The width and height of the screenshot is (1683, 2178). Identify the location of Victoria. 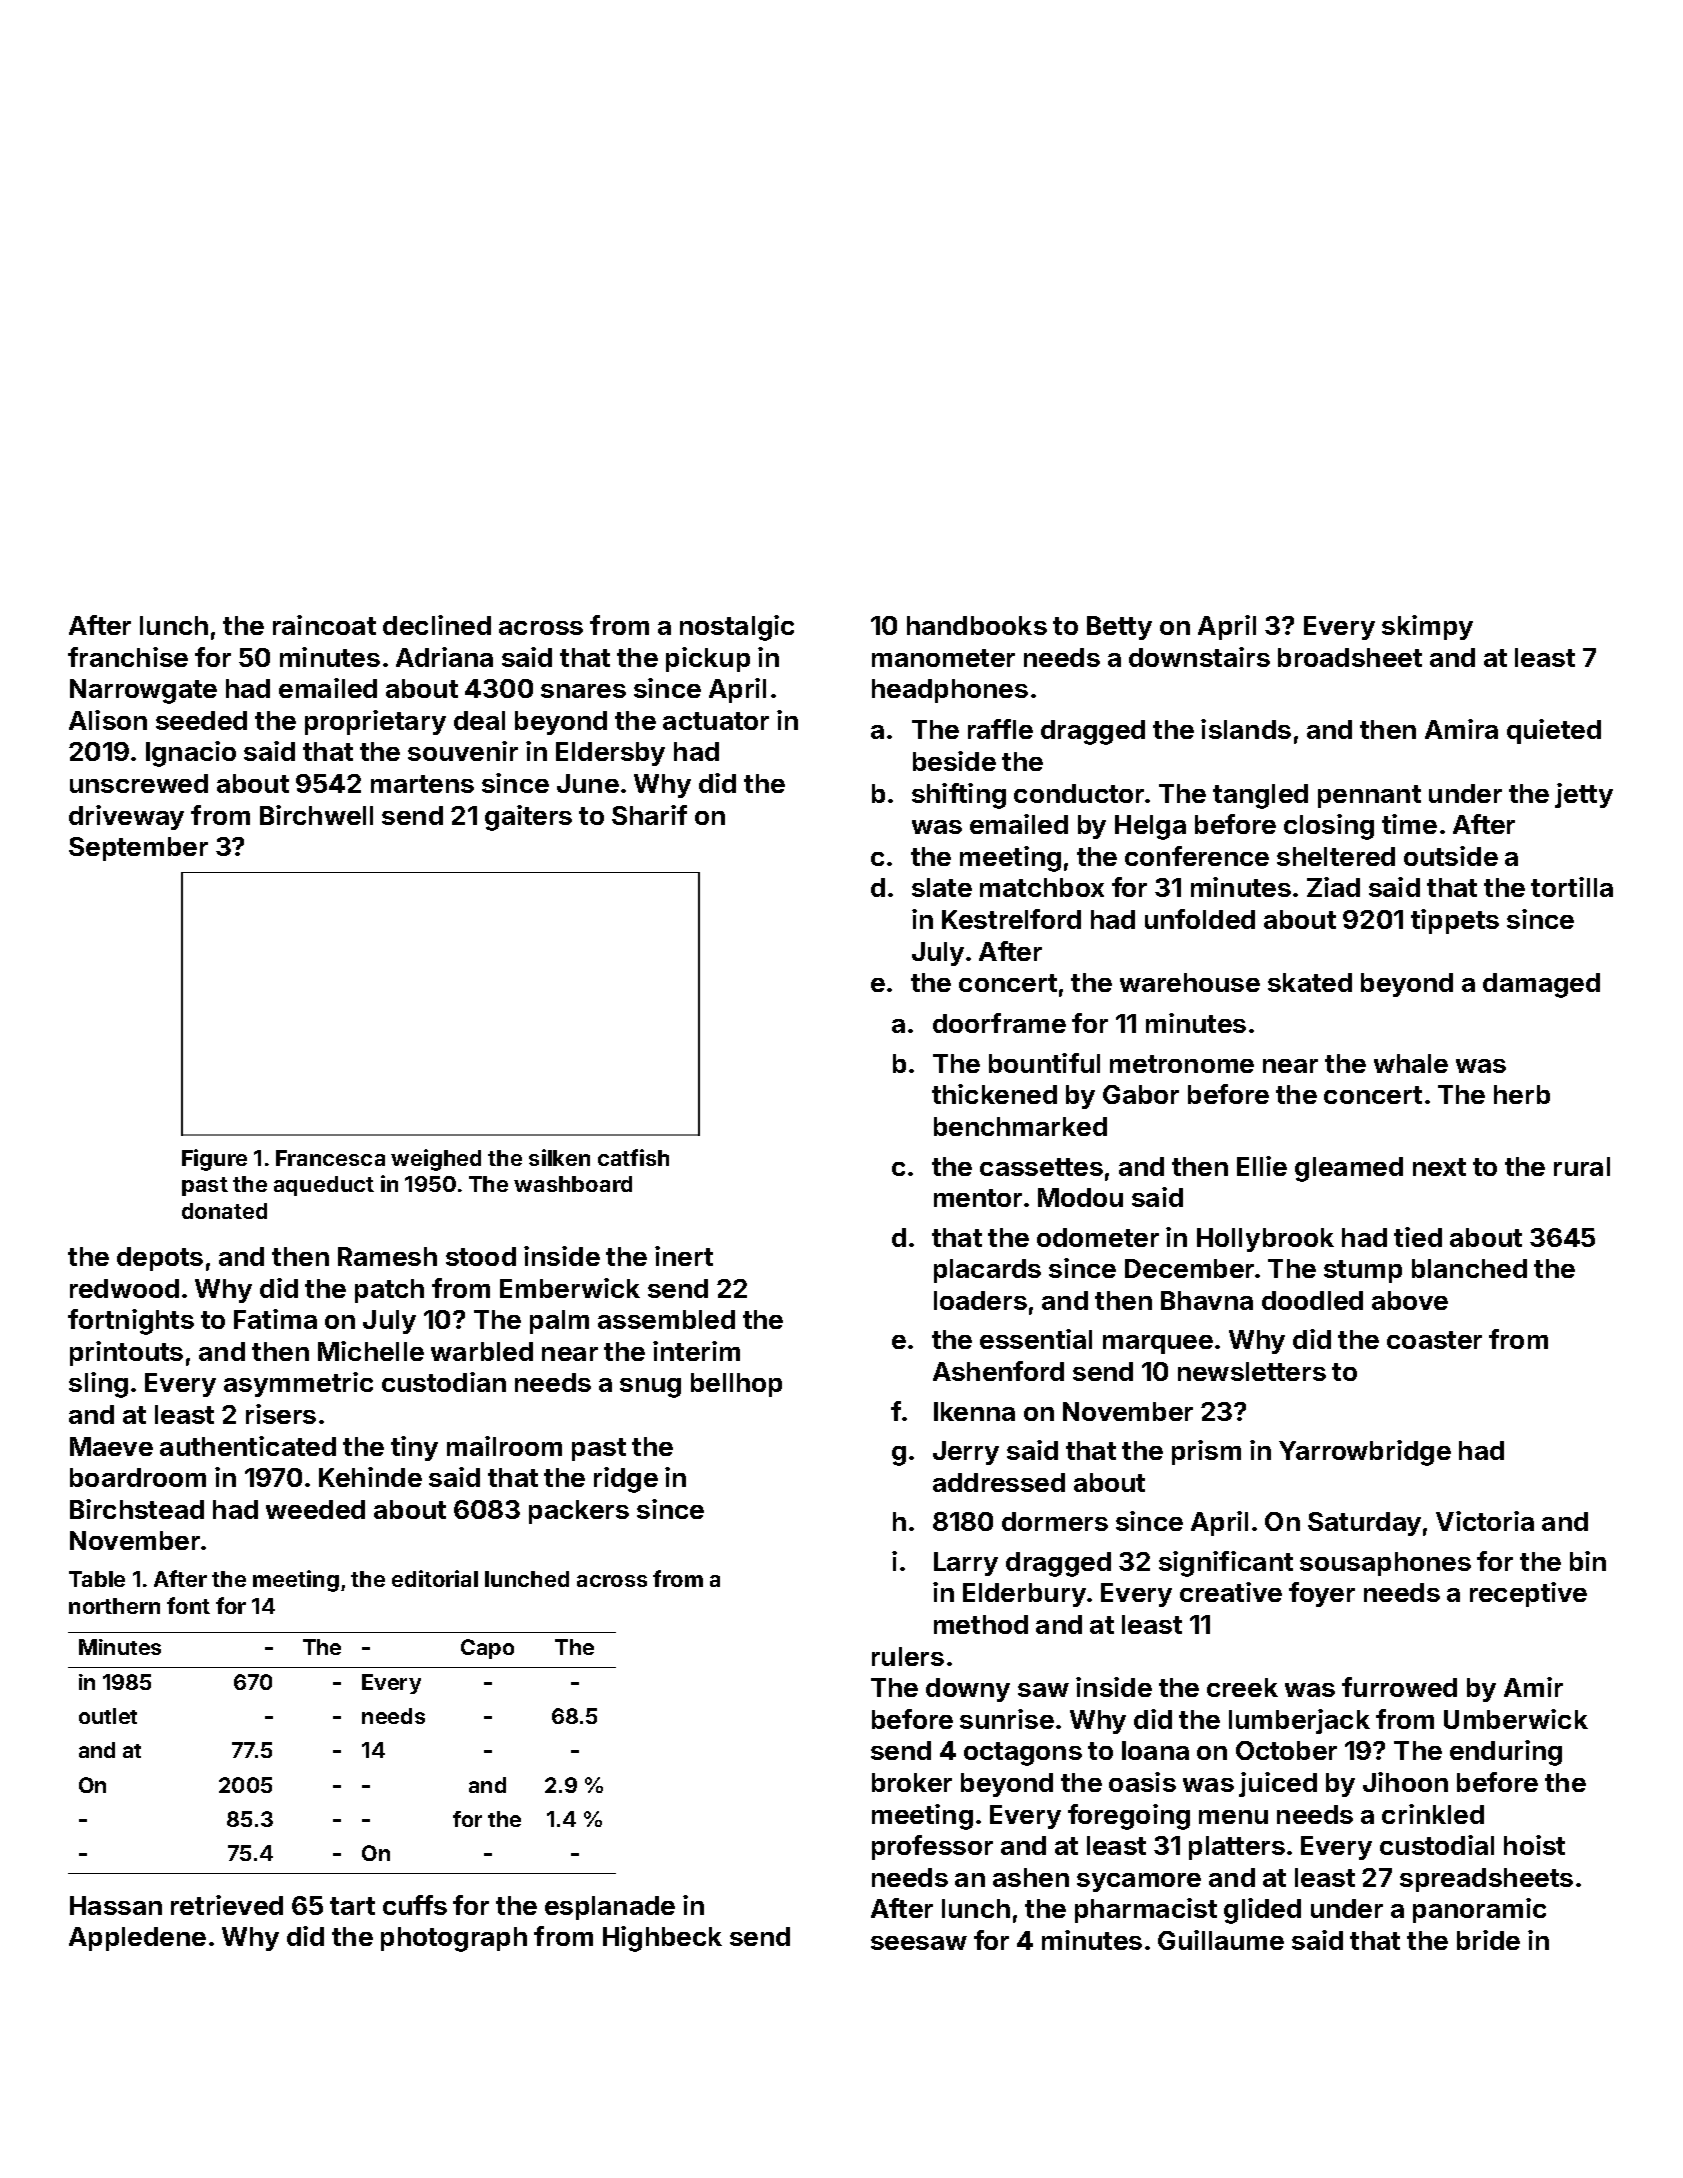
(1485, 1521).
